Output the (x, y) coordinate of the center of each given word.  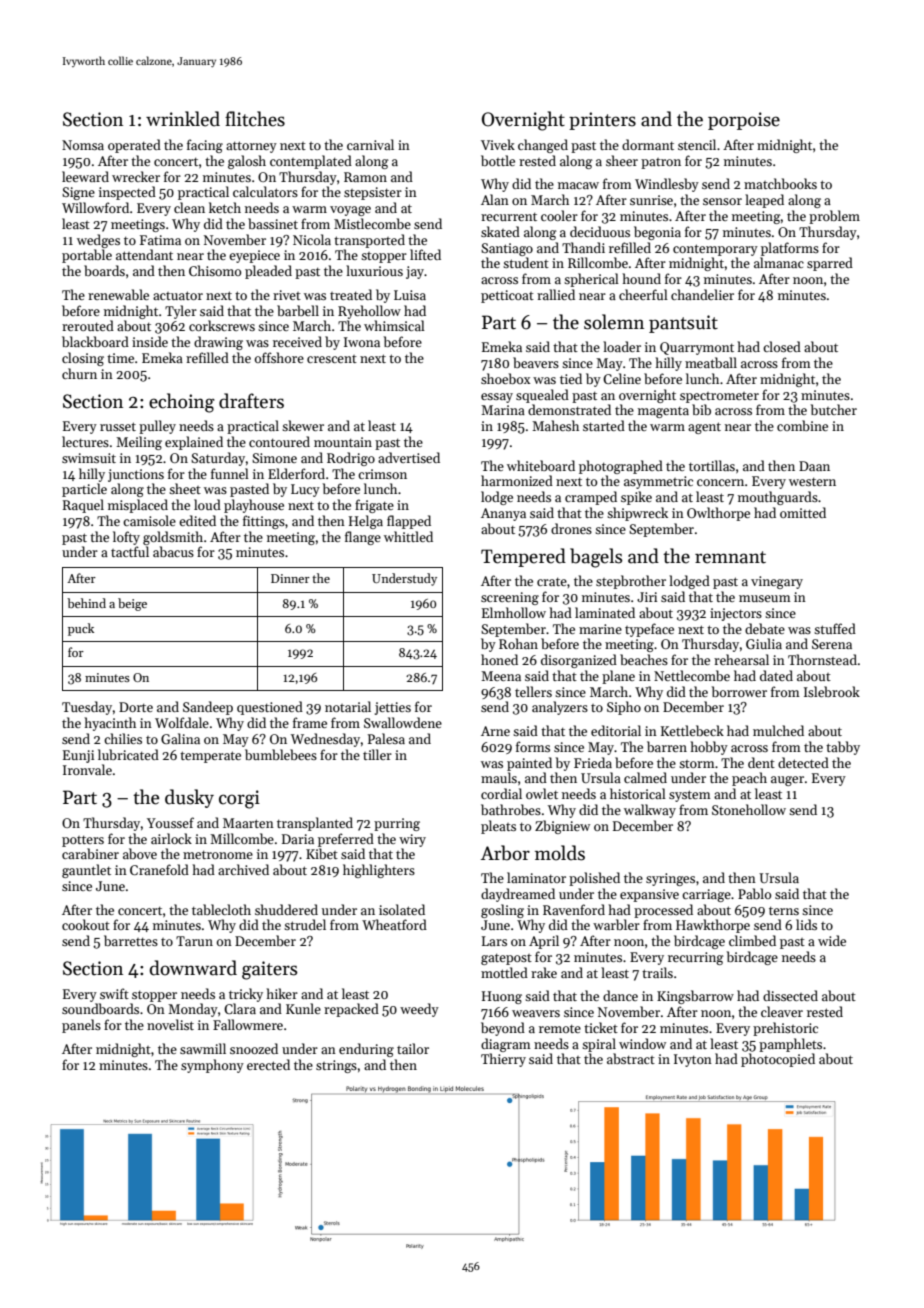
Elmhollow (514, 612)
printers (602, 121)
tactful (130, 551)
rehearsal (741, 659)
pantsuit (683, 324)
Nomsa (83, 145)
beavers (536, 362)
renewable (118, 294)
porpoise (744, 121)
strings (336, 1066)
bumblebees (281, 754)
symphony (212, 1066)
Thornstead (822, 659)
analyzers (560, 708)
